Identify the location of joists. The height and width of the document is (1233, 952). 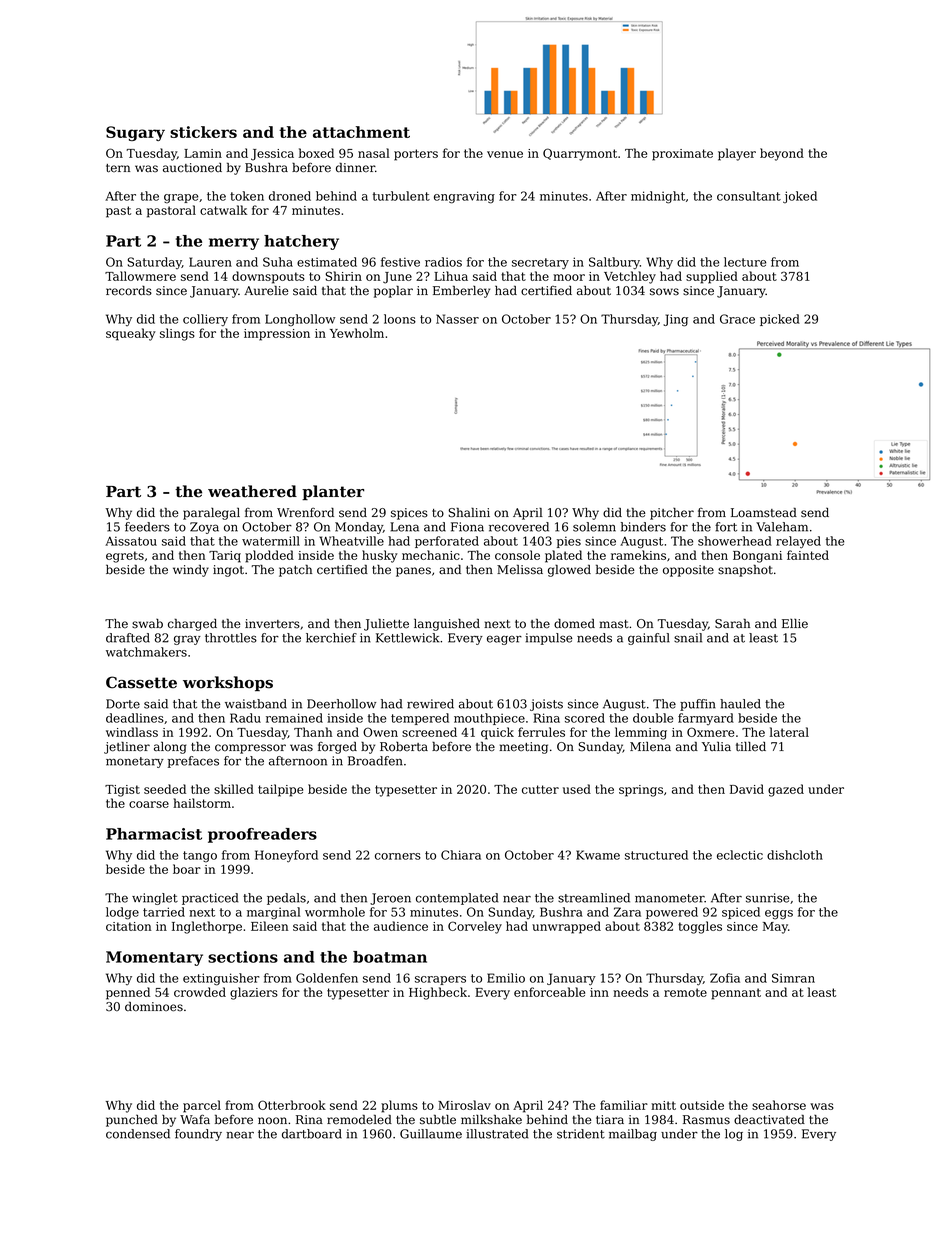
(546, 705).
